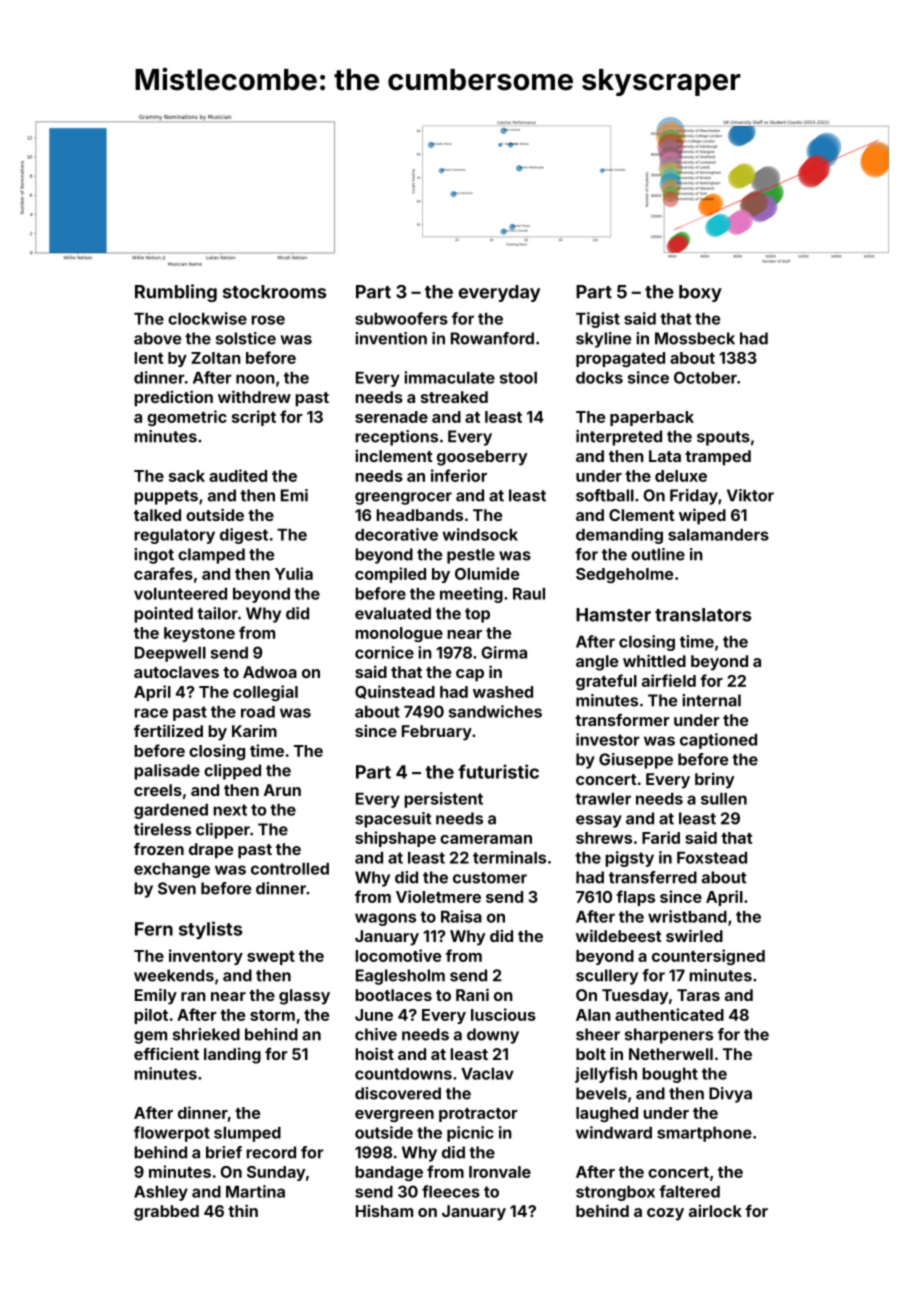  I want to click on Olumide, so click(487, 573).
